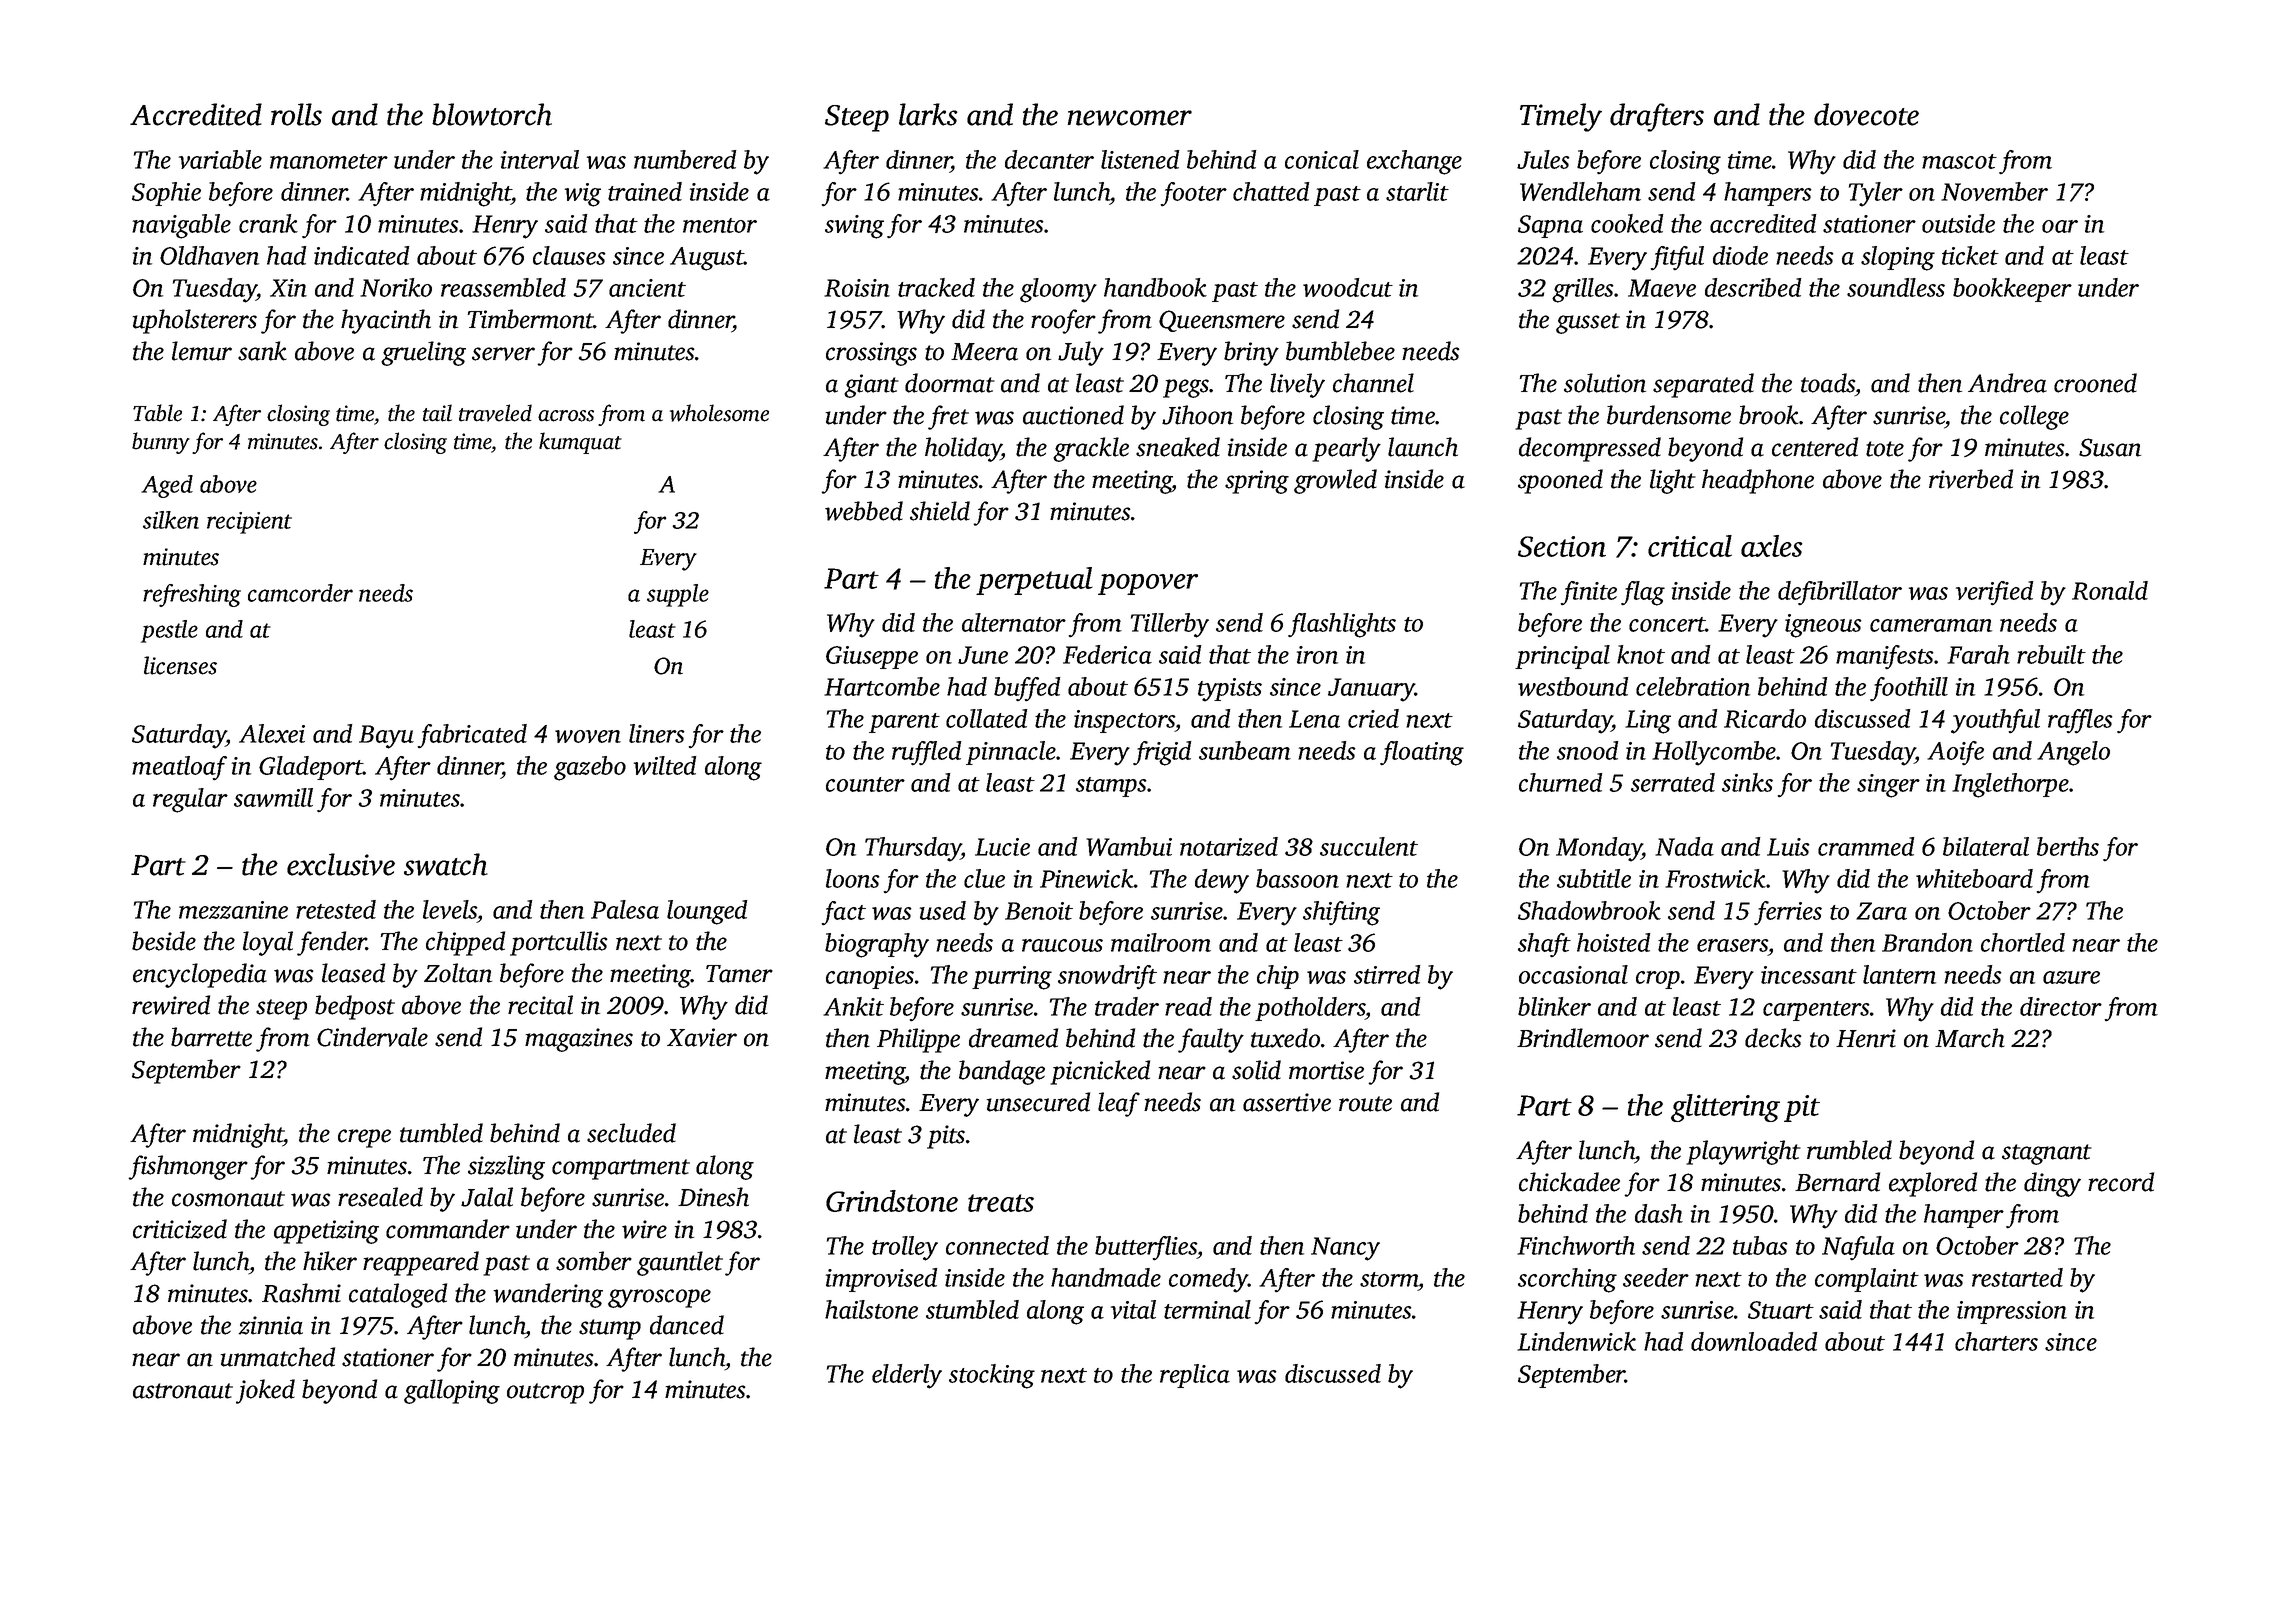  I want to click on clue, so click(984, 878).
